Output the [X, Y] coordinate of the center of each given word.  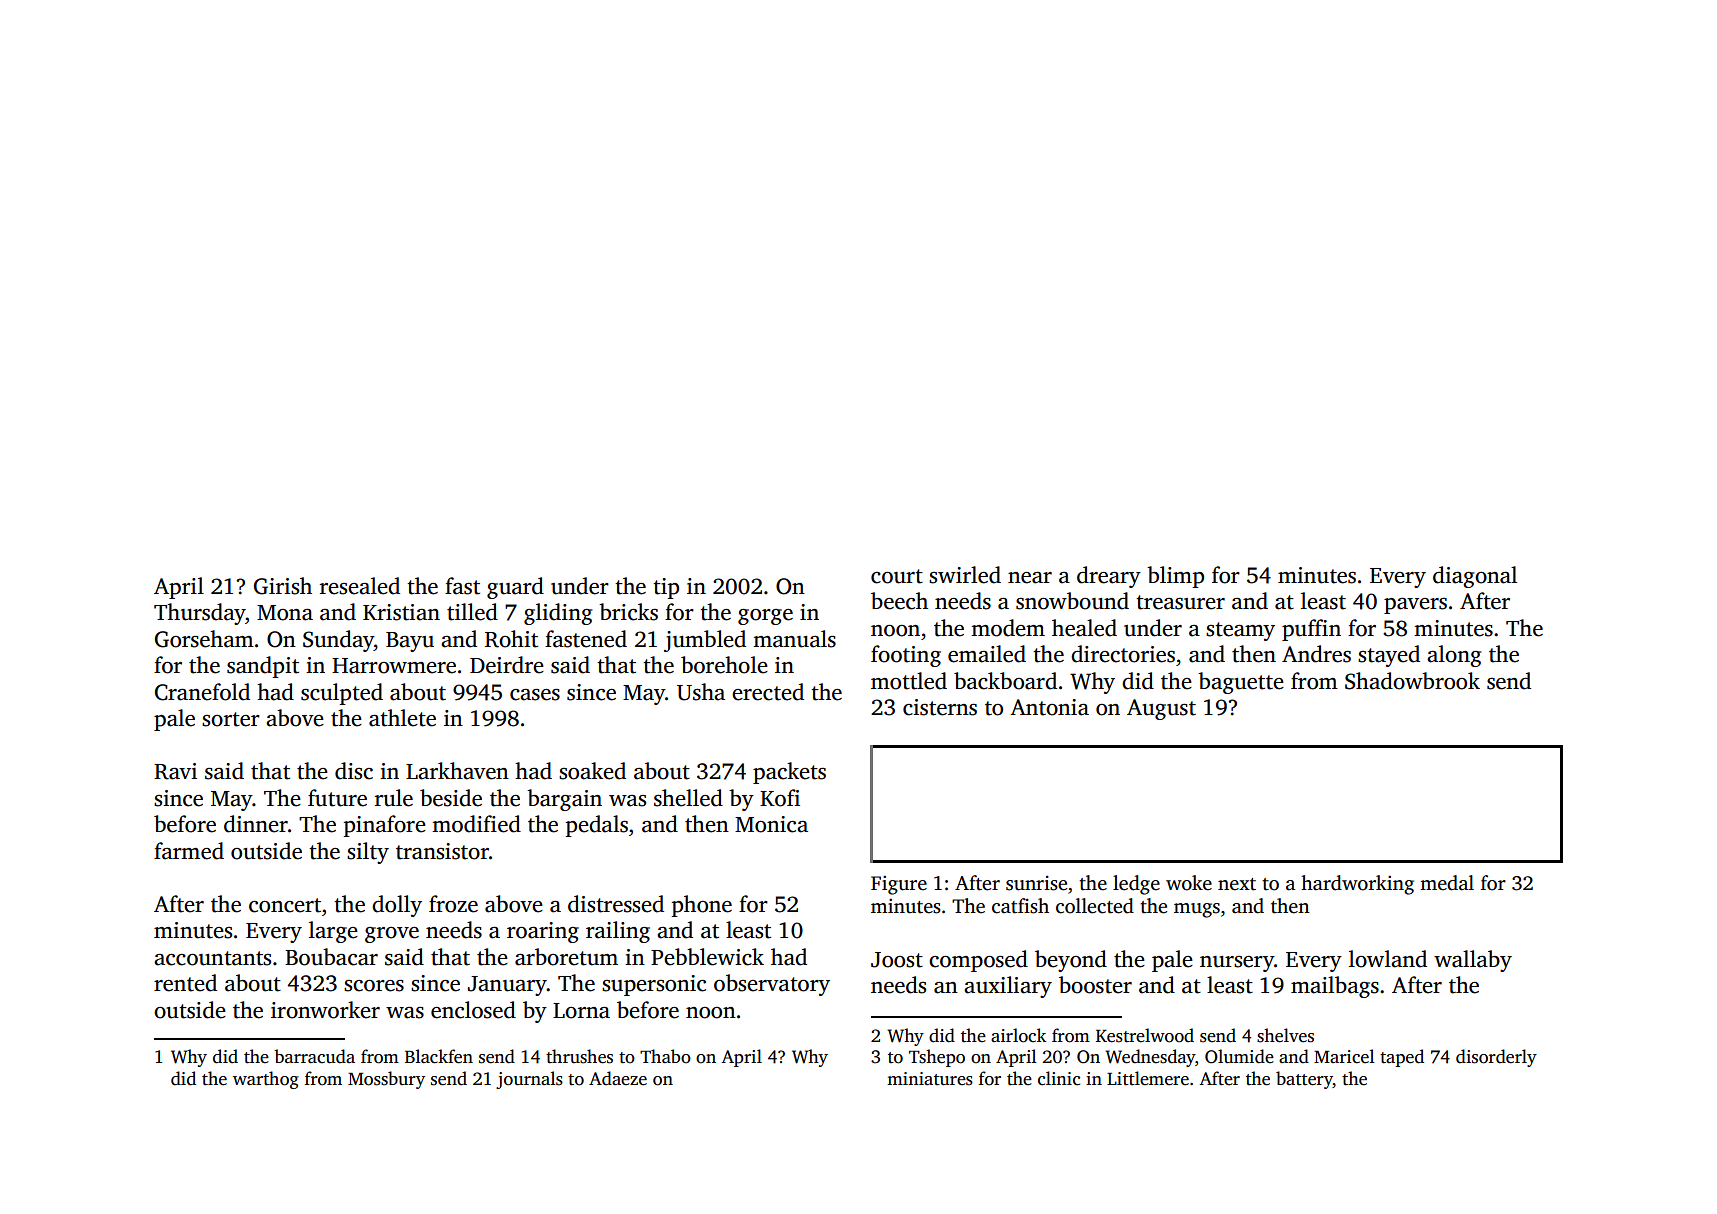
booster [1095, 985]
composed [978, 961]
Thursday [200, 614]
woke [1189, 883]
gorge [765, 617]
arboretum [566, 957]
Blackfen [439, 1056]
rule [394, 798]
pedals [597, 826]
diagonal [1475, 577]
